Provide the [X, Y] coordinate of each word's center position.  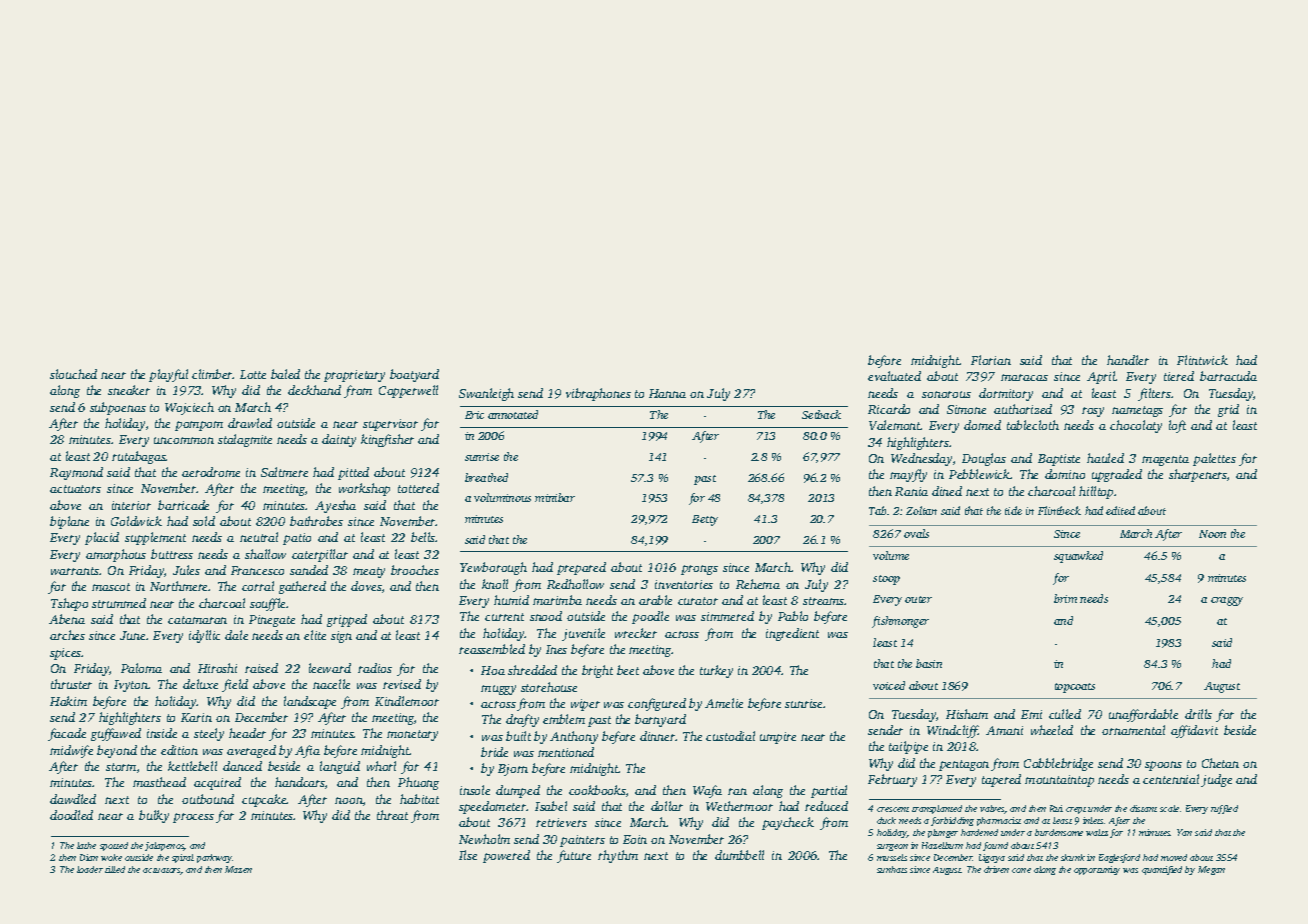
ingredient [792, 634]
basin [929, 663]
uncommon [184, 440]
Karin [196, 717]
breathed [486, 477]
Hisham [967, 714]
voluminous [502, 497]
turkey [716, 671]
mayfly [908, 475]
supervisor [390, 425]
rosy [1093, 412]
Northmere [179, 586]
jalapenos [164, 846]
